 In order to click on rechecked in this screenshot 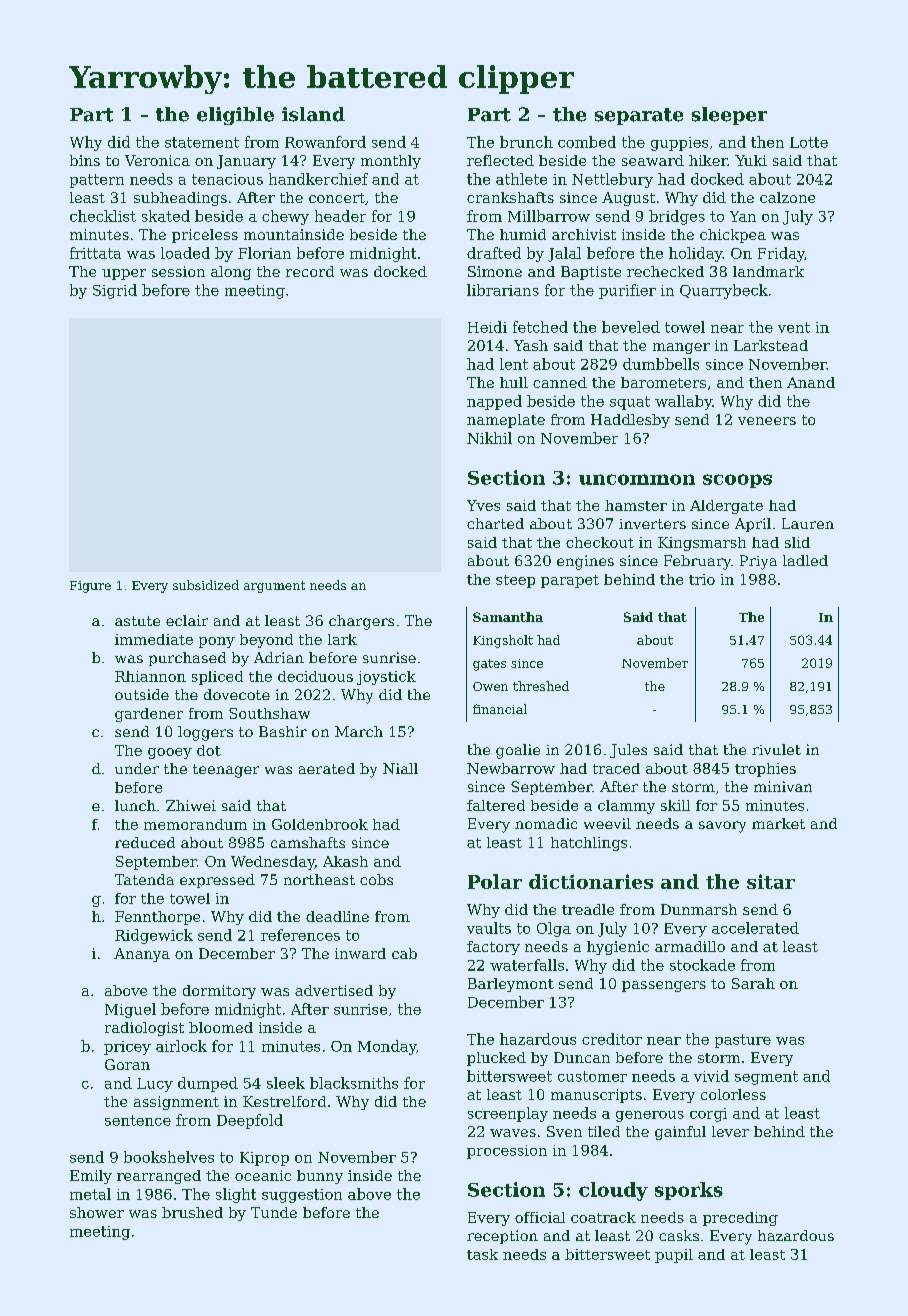, I will do `click(665, 271)`.
